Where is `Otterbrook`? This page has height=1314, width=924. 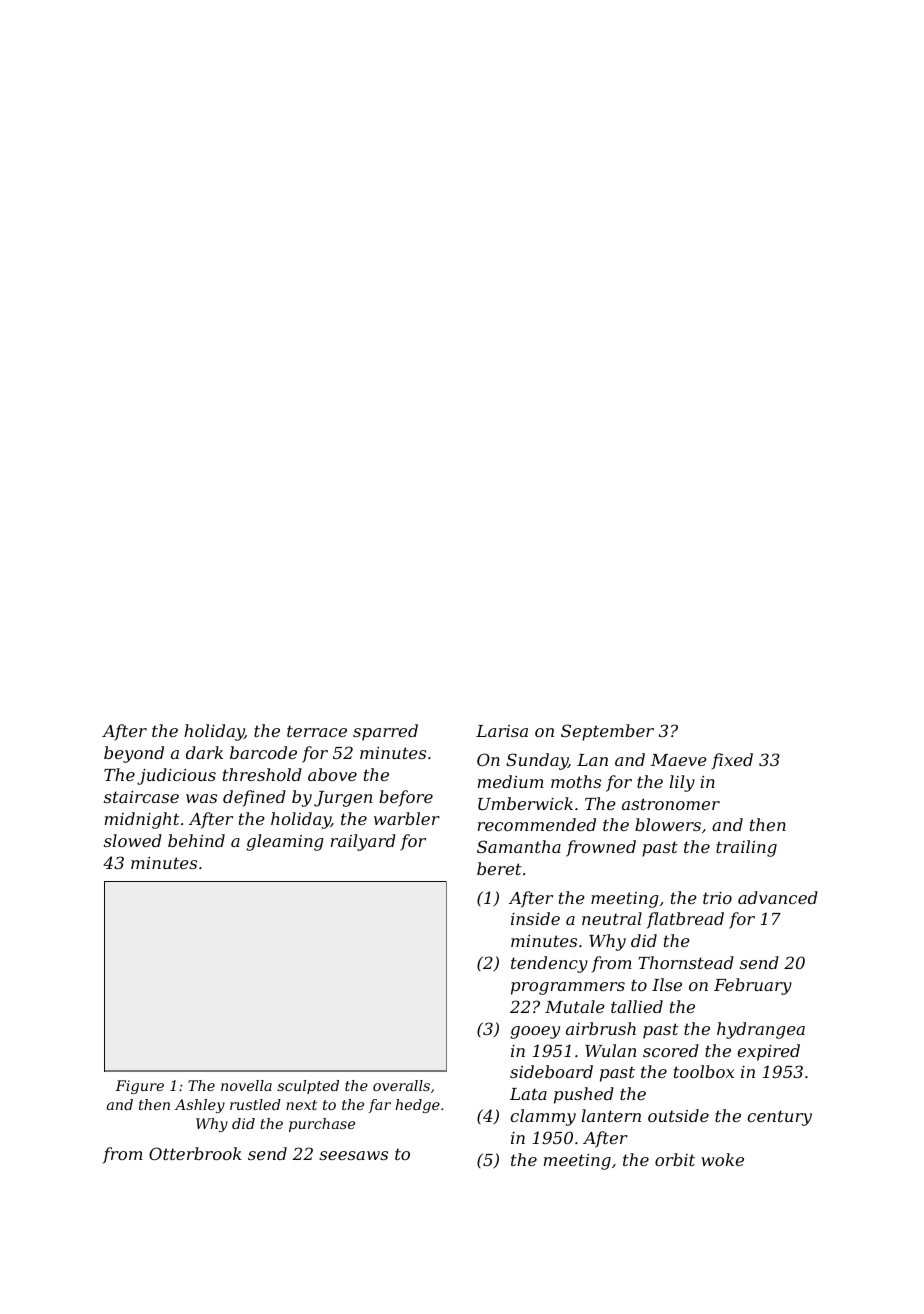 Otterbrook is located at coordinates (195, 1153).
